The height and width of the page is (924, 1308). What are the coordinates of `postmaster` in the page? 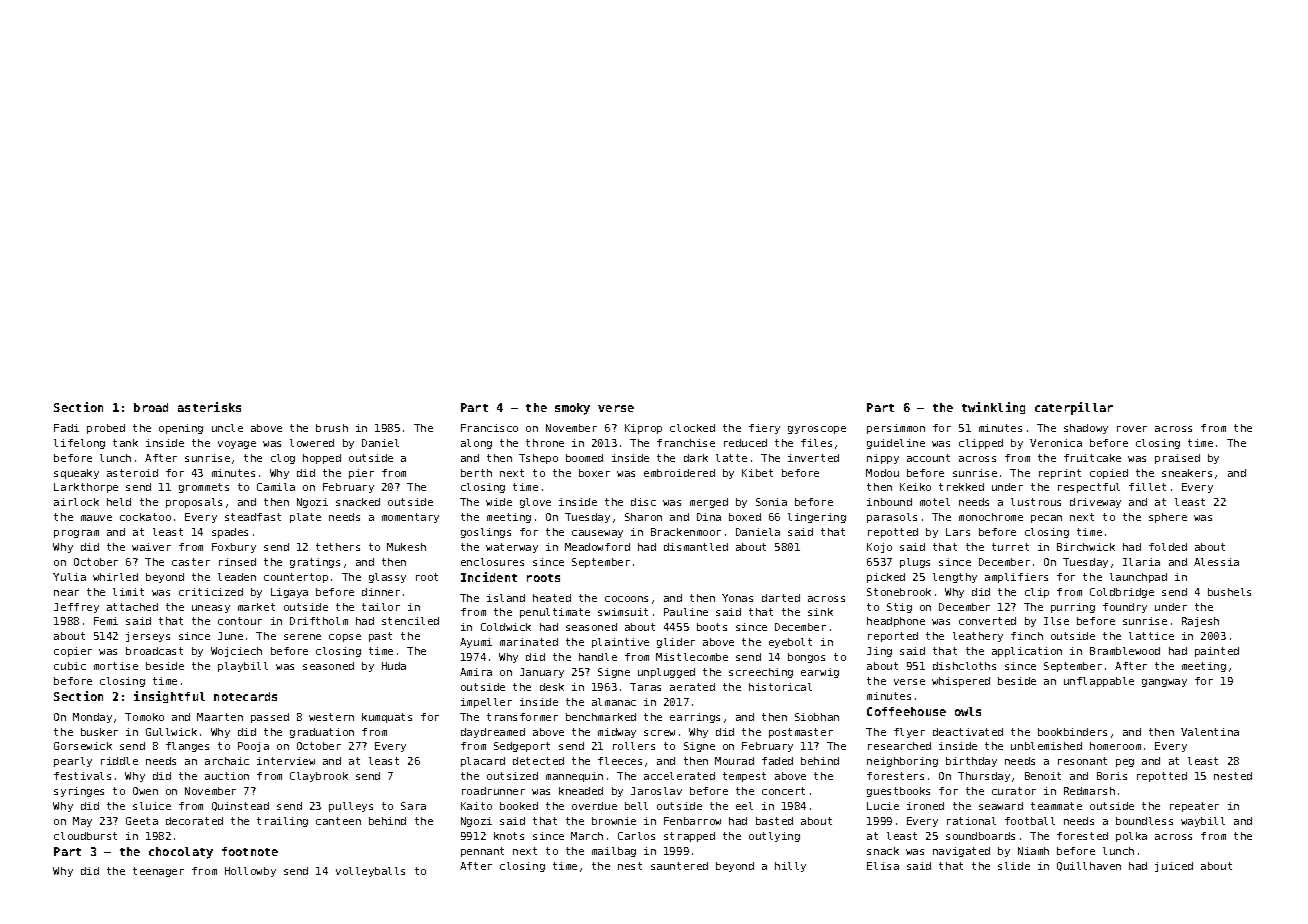 It's located at (801, 733).
